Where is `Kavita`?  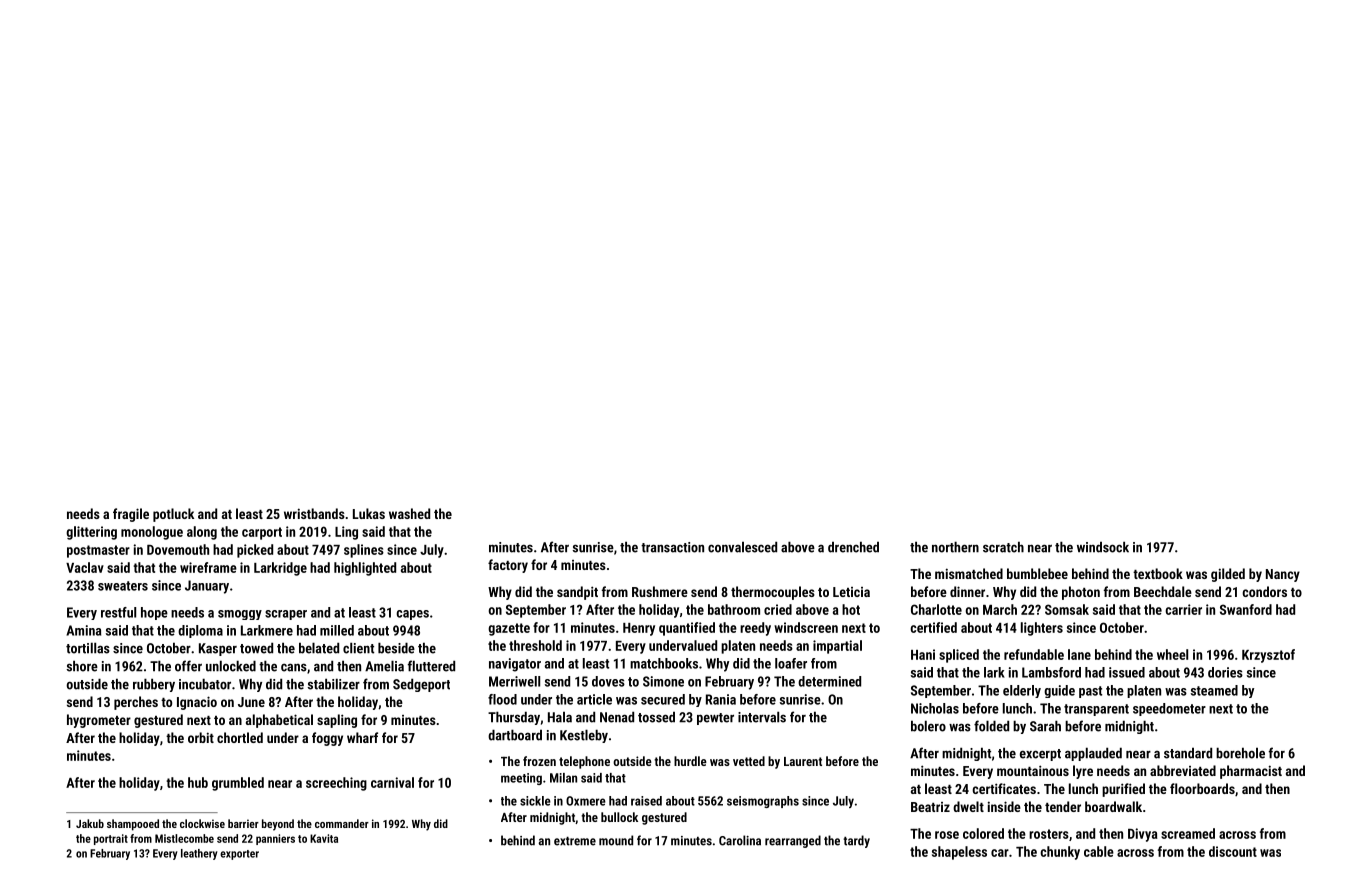 Kavita is located at coordinates (324, 838).
